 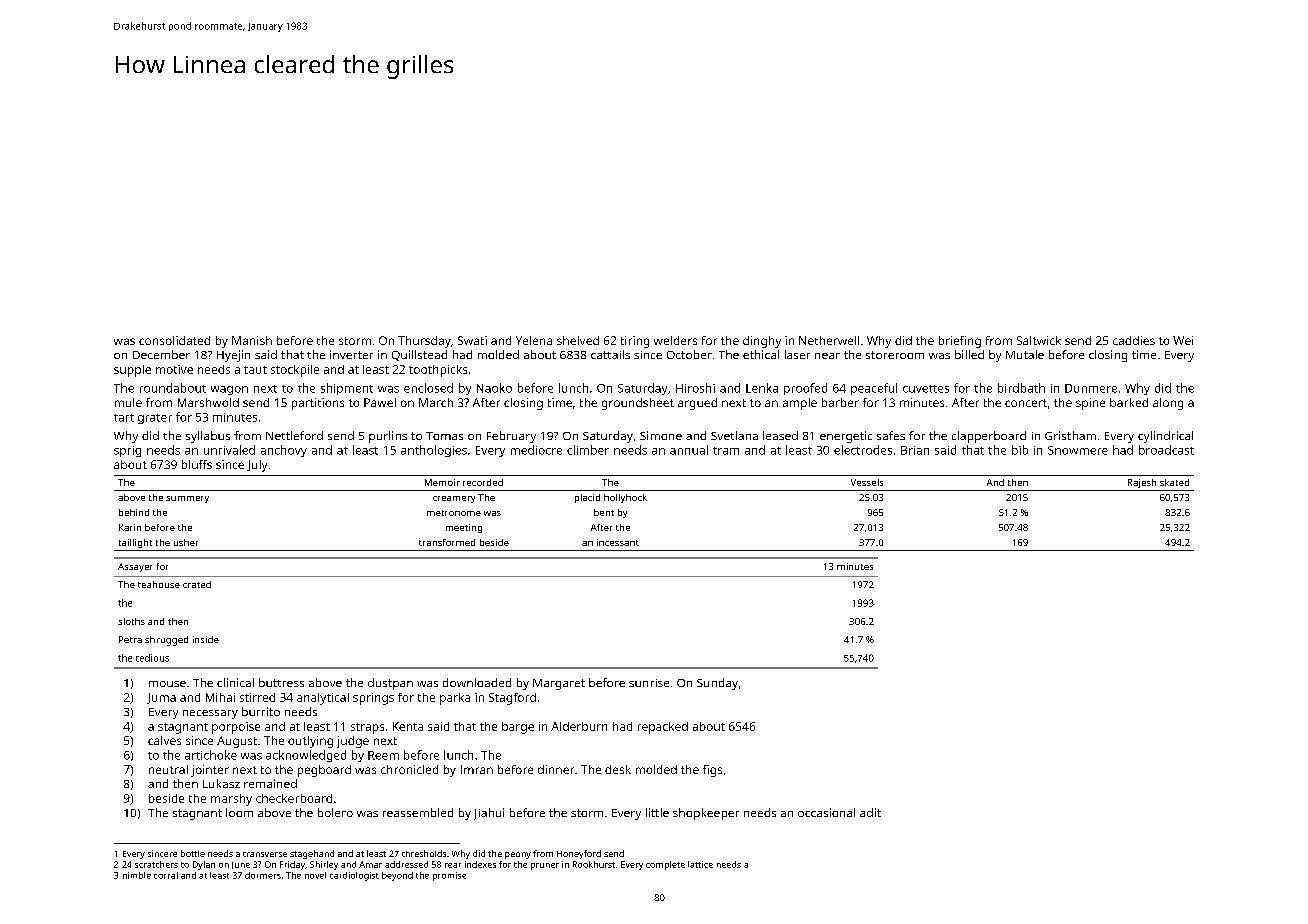 I want to click on broadcast, so click(x=1166, y=450).
